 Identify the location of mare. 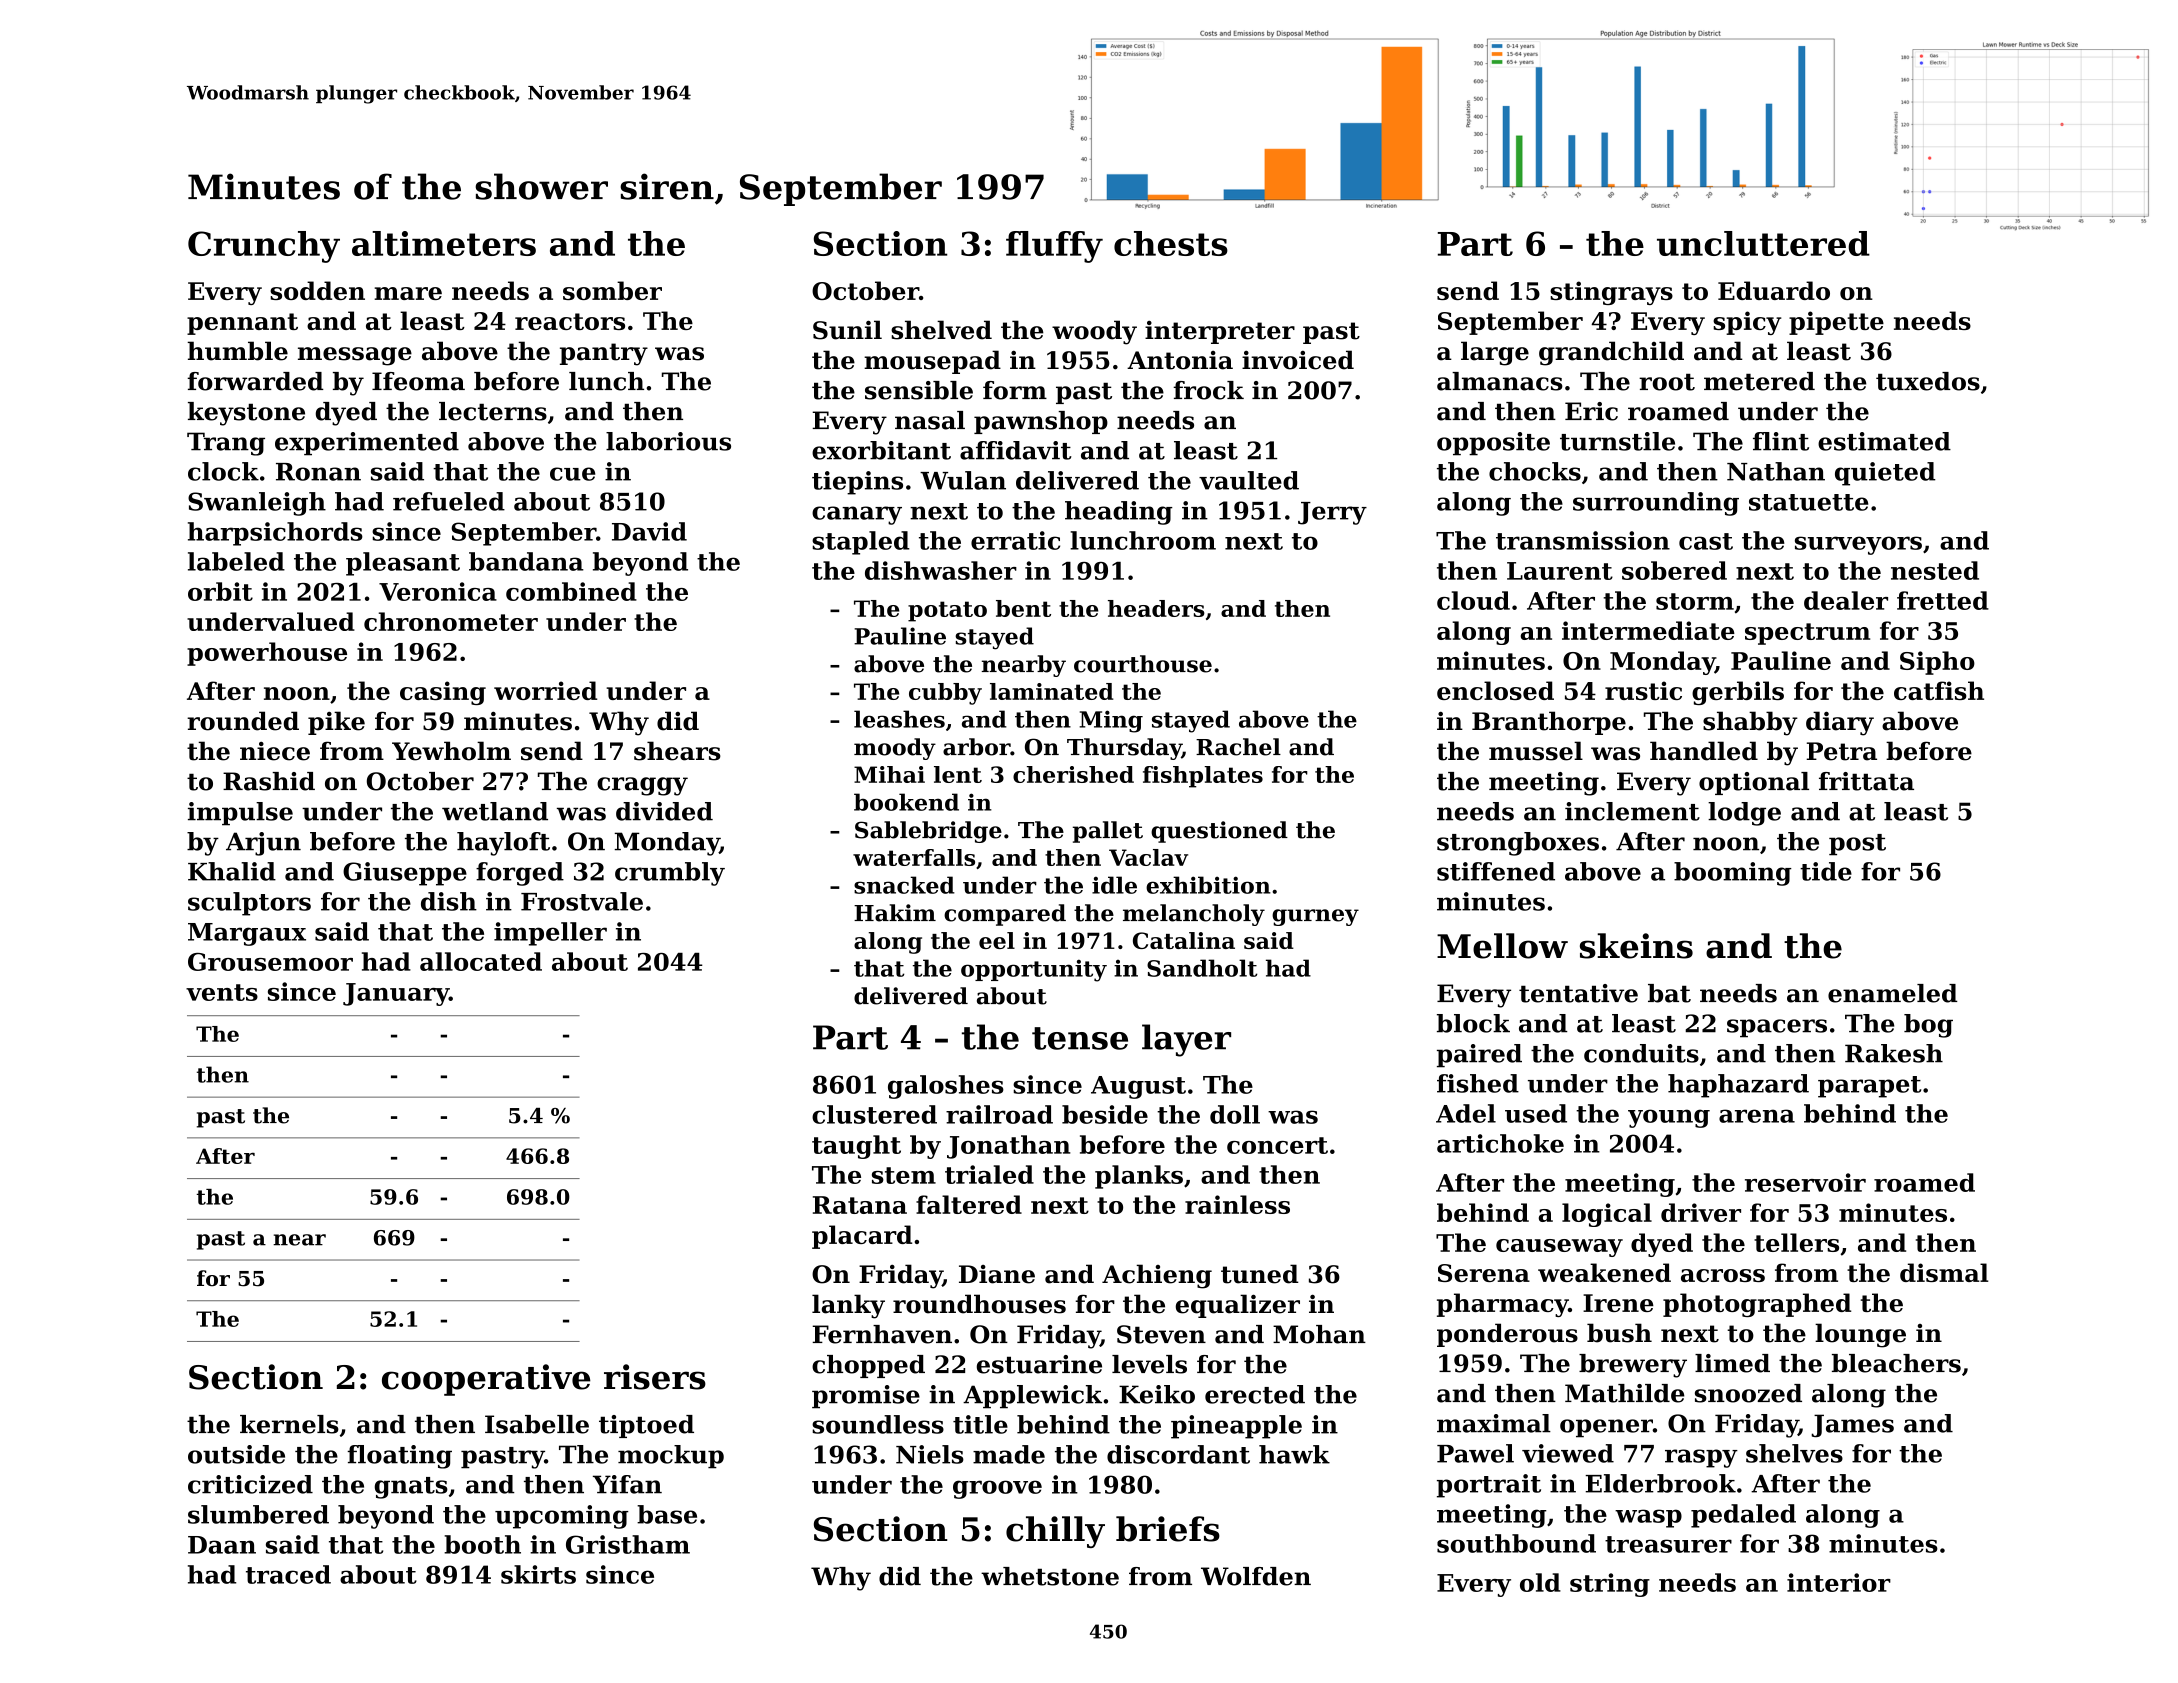
(408, 293).
